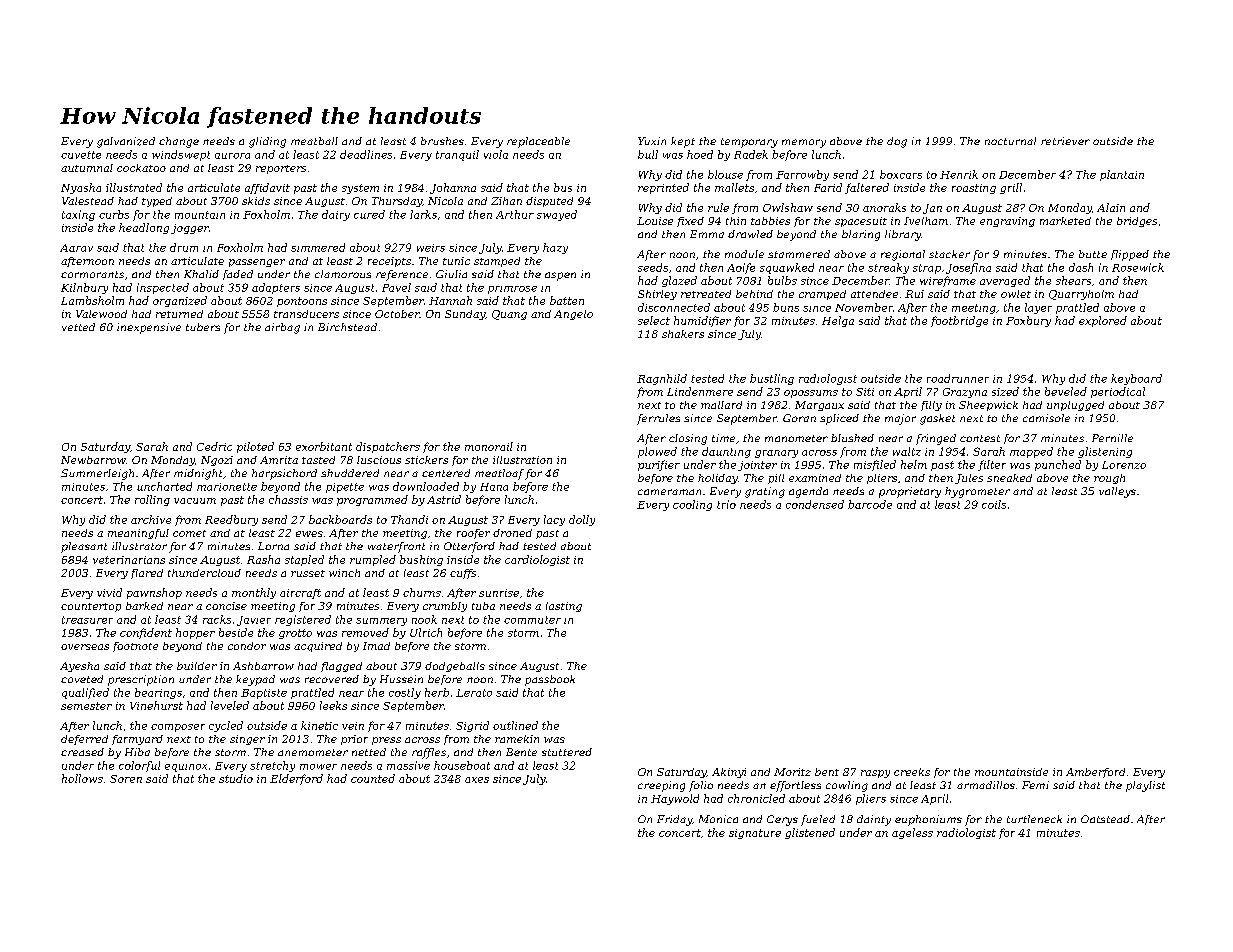  What do you see at coordinates (354, 740) in the screenshot?
I see `prior` at bounding box center [354, 740].
